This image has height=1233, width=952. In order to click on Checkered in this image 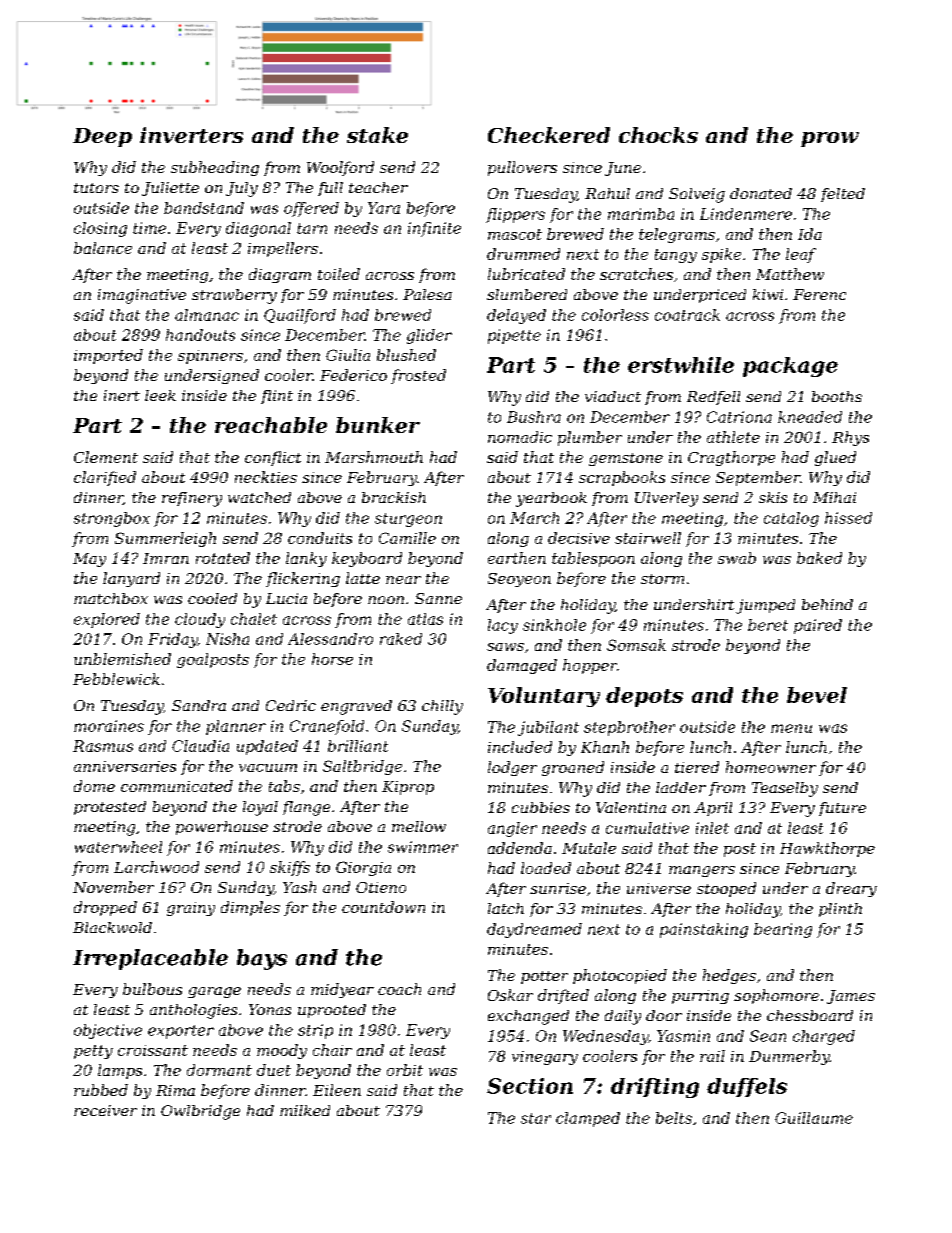, I will do `click(549, 135)`.
